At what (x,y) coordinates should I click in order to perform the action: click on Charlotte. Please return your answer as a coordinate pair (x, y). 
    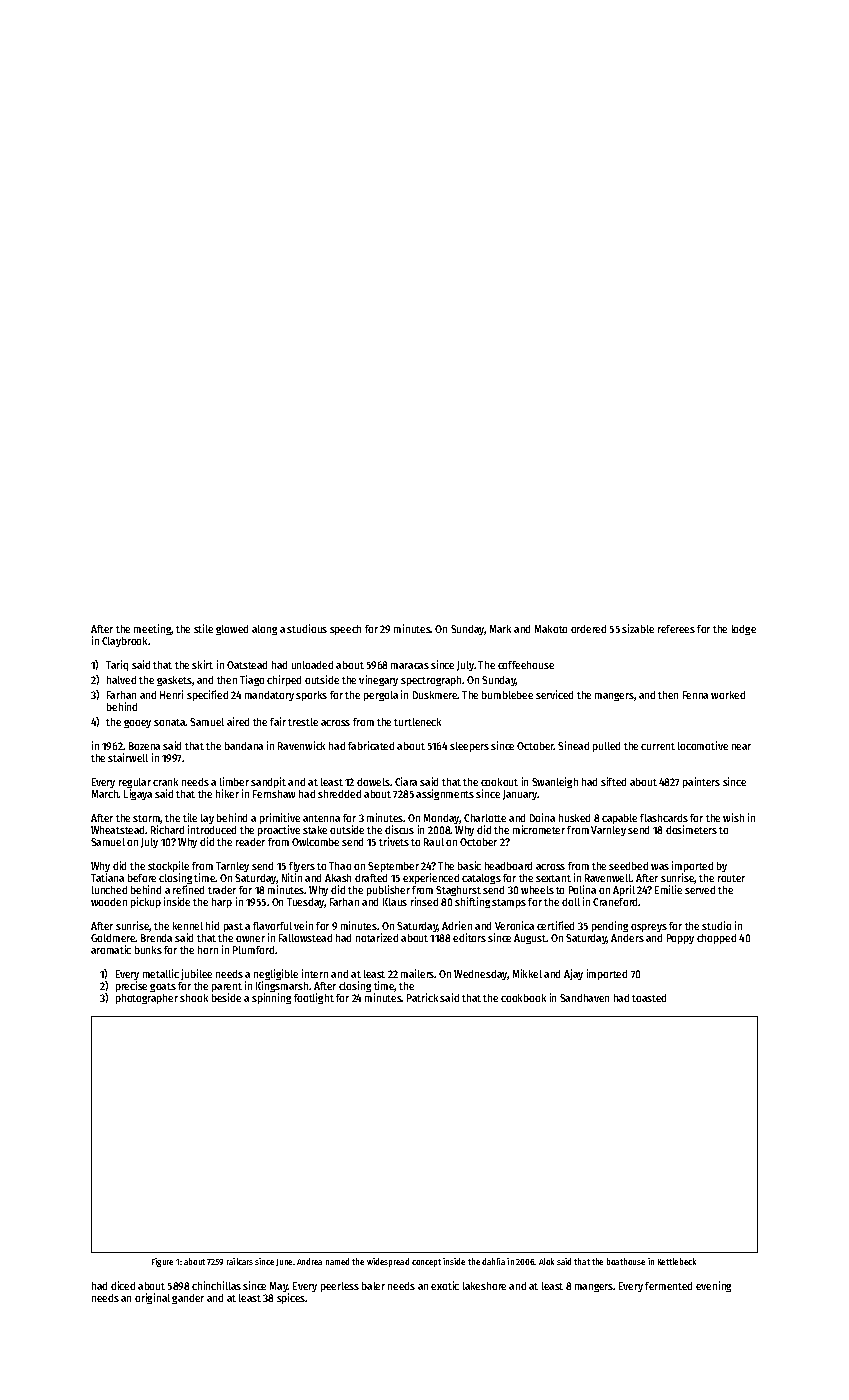
    Looking at the image, I should click on (485, 818).
